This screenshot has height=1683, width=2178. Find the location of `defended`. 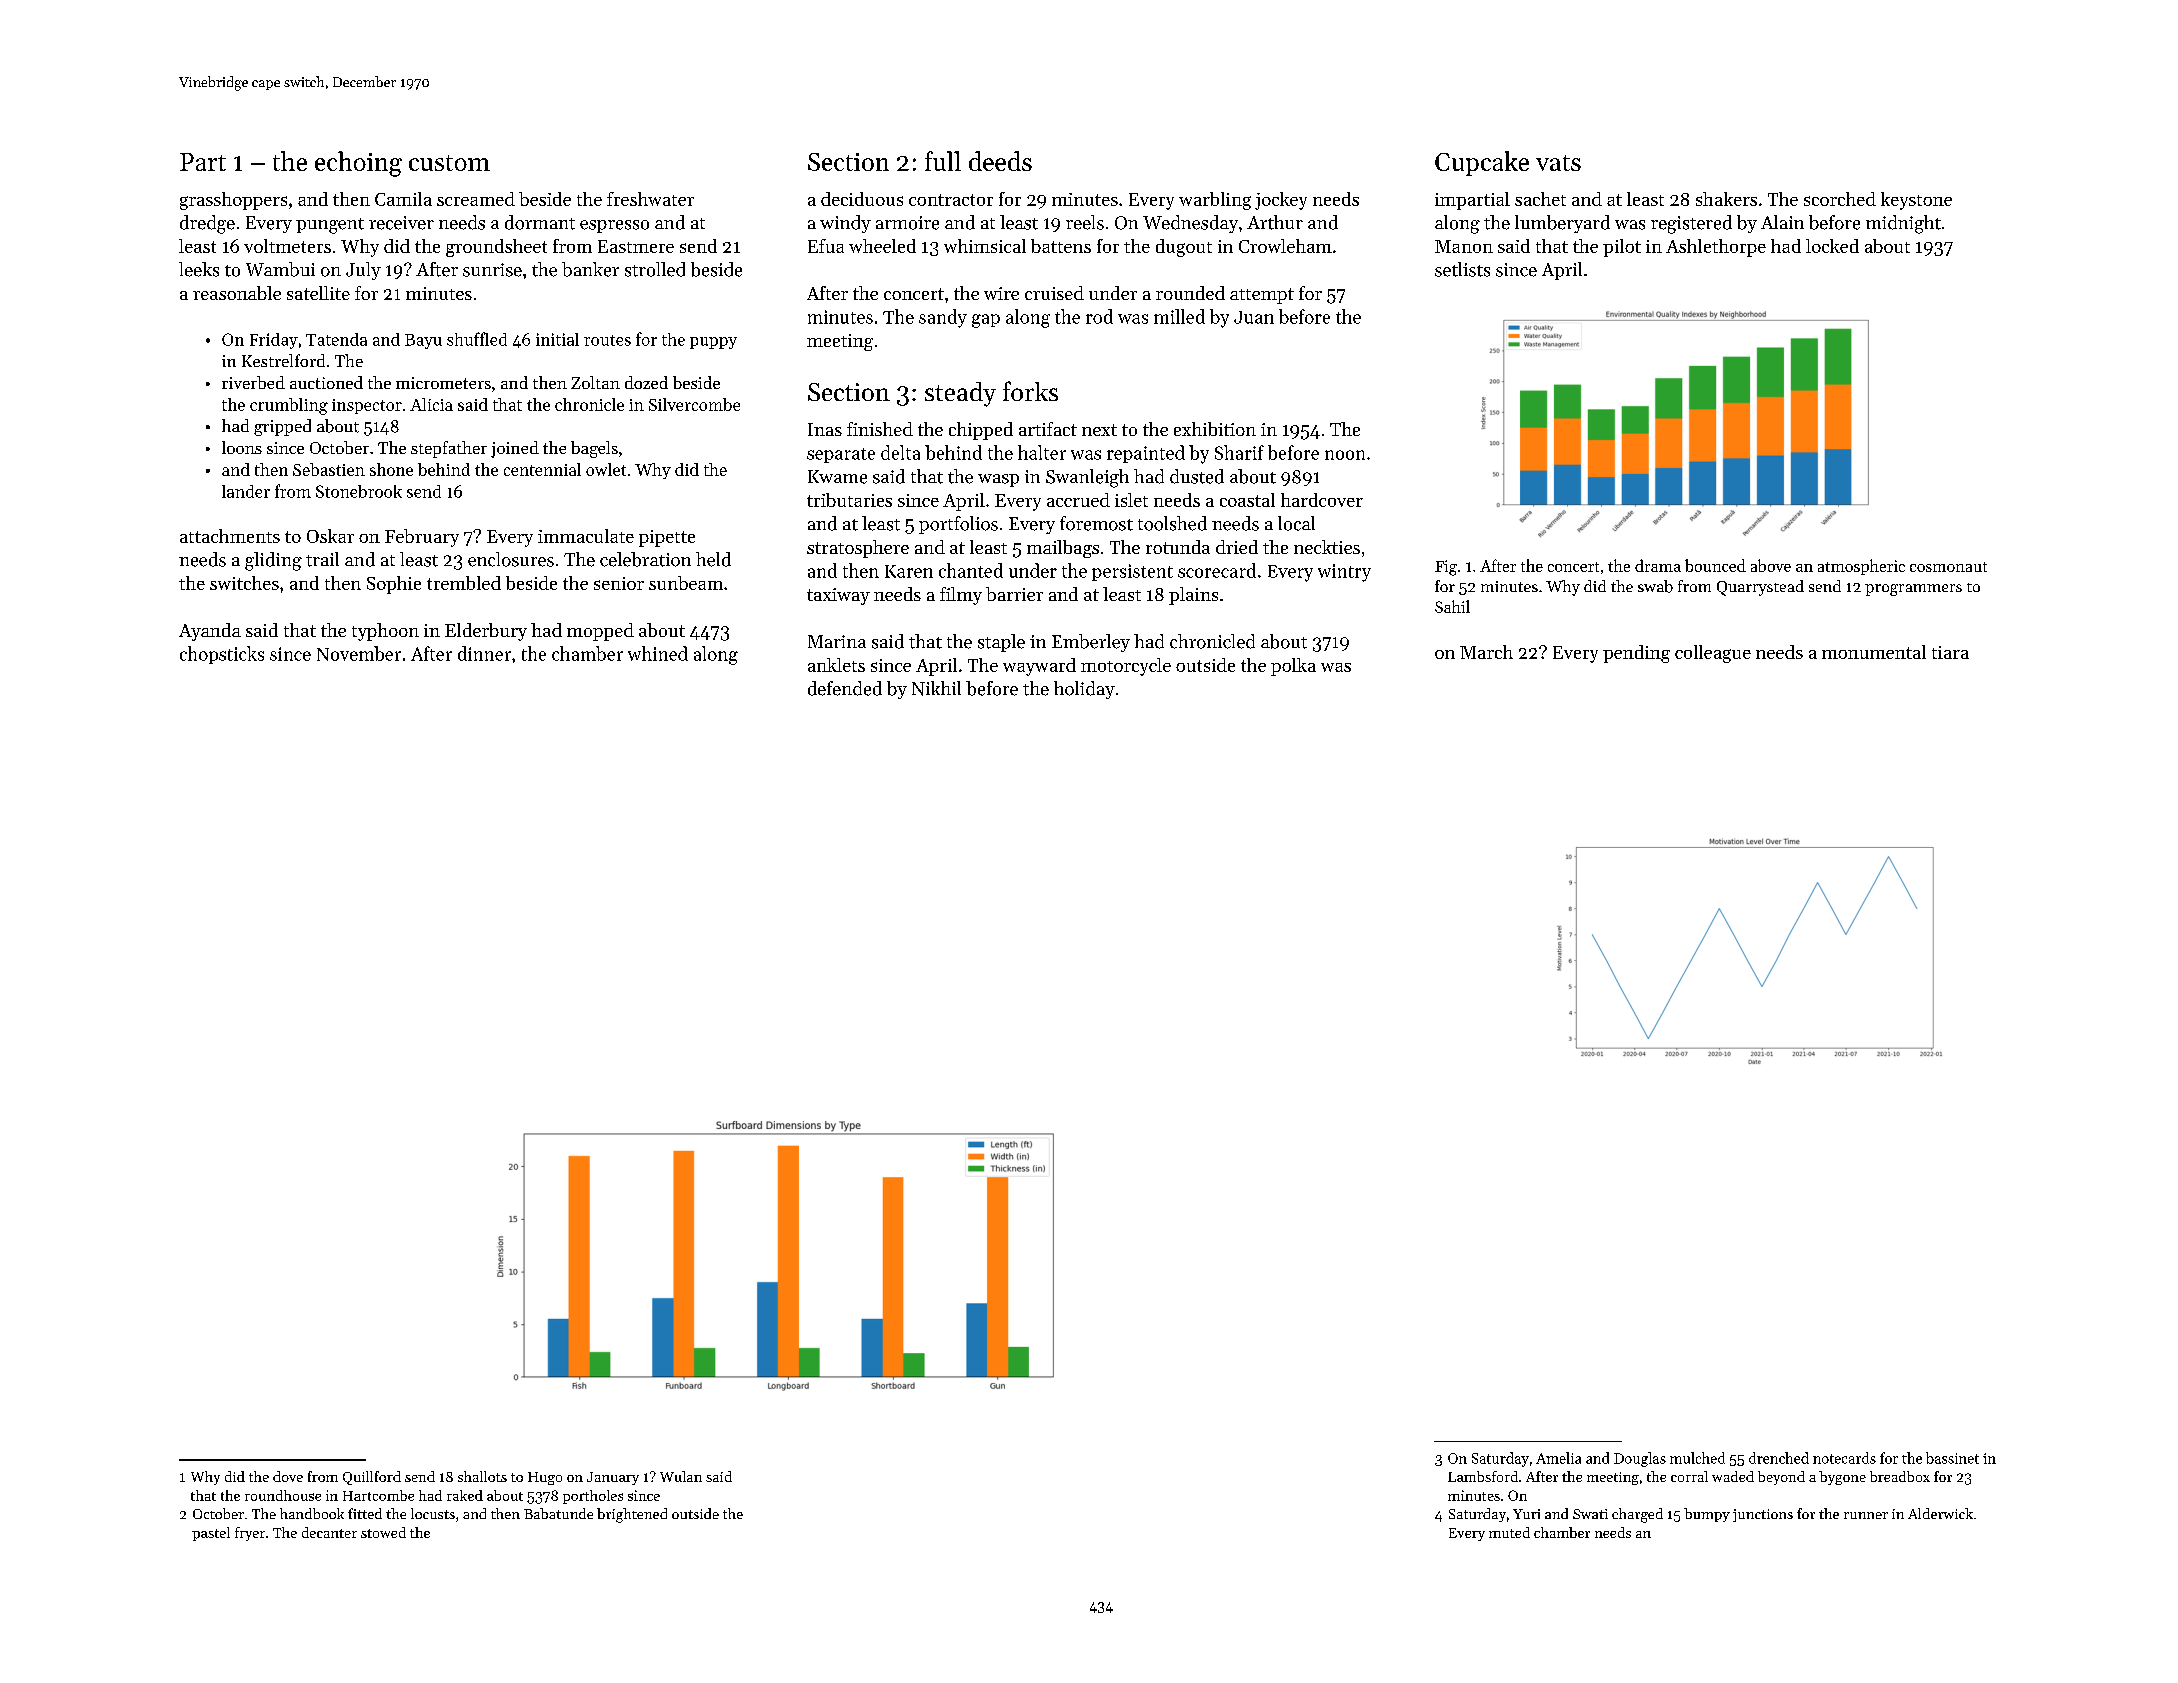

defended is located at coordinates (845, 688).
